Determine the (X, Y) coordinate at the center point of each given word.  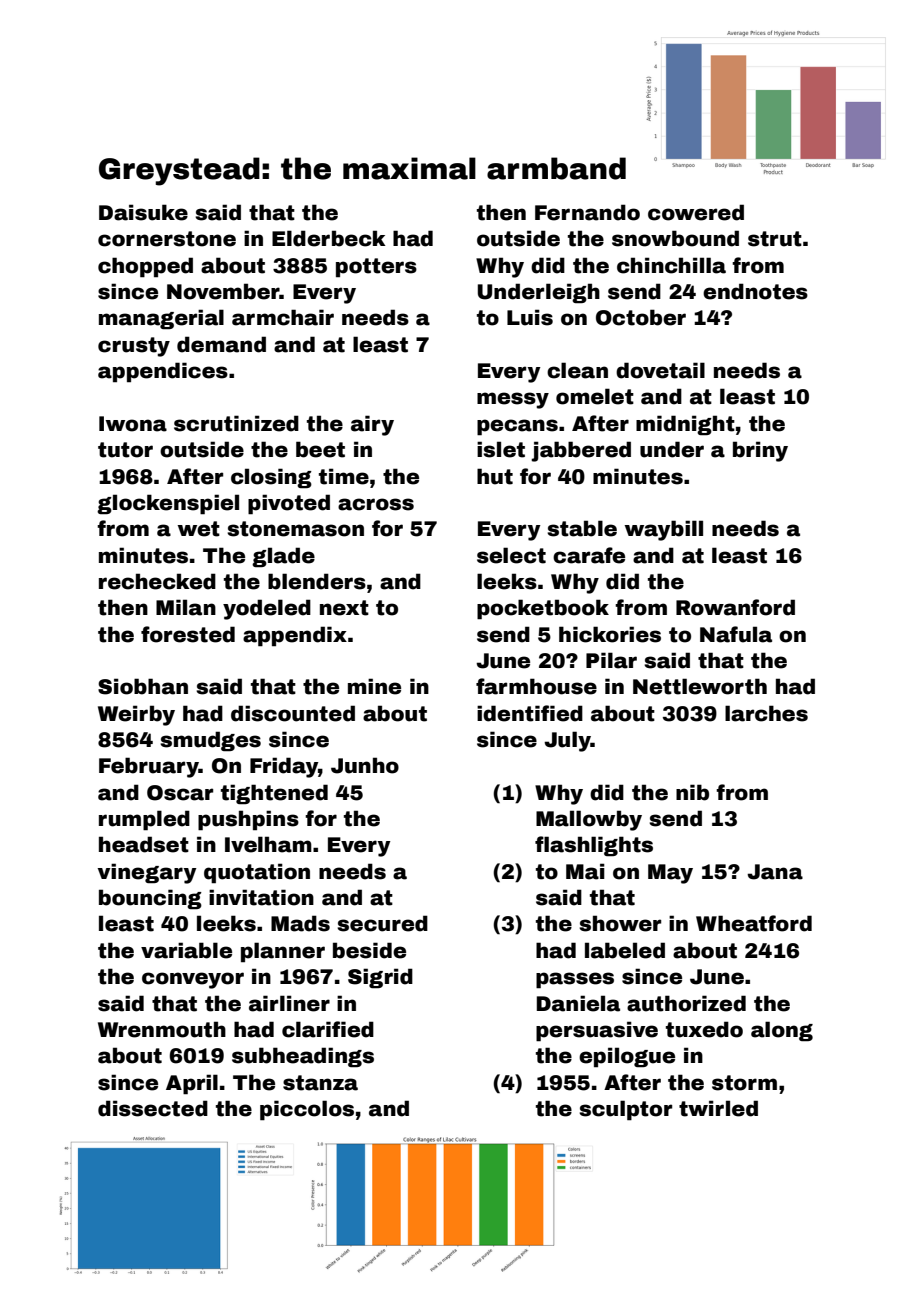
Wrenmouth (162, 1029)
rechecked (157, 581)
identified (530, 713)
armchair (283, 317)
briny (760, 451)
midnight (685, 425)
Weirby (136, 715)
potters (376, 268)
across (376, 504)
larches (766, 713)
